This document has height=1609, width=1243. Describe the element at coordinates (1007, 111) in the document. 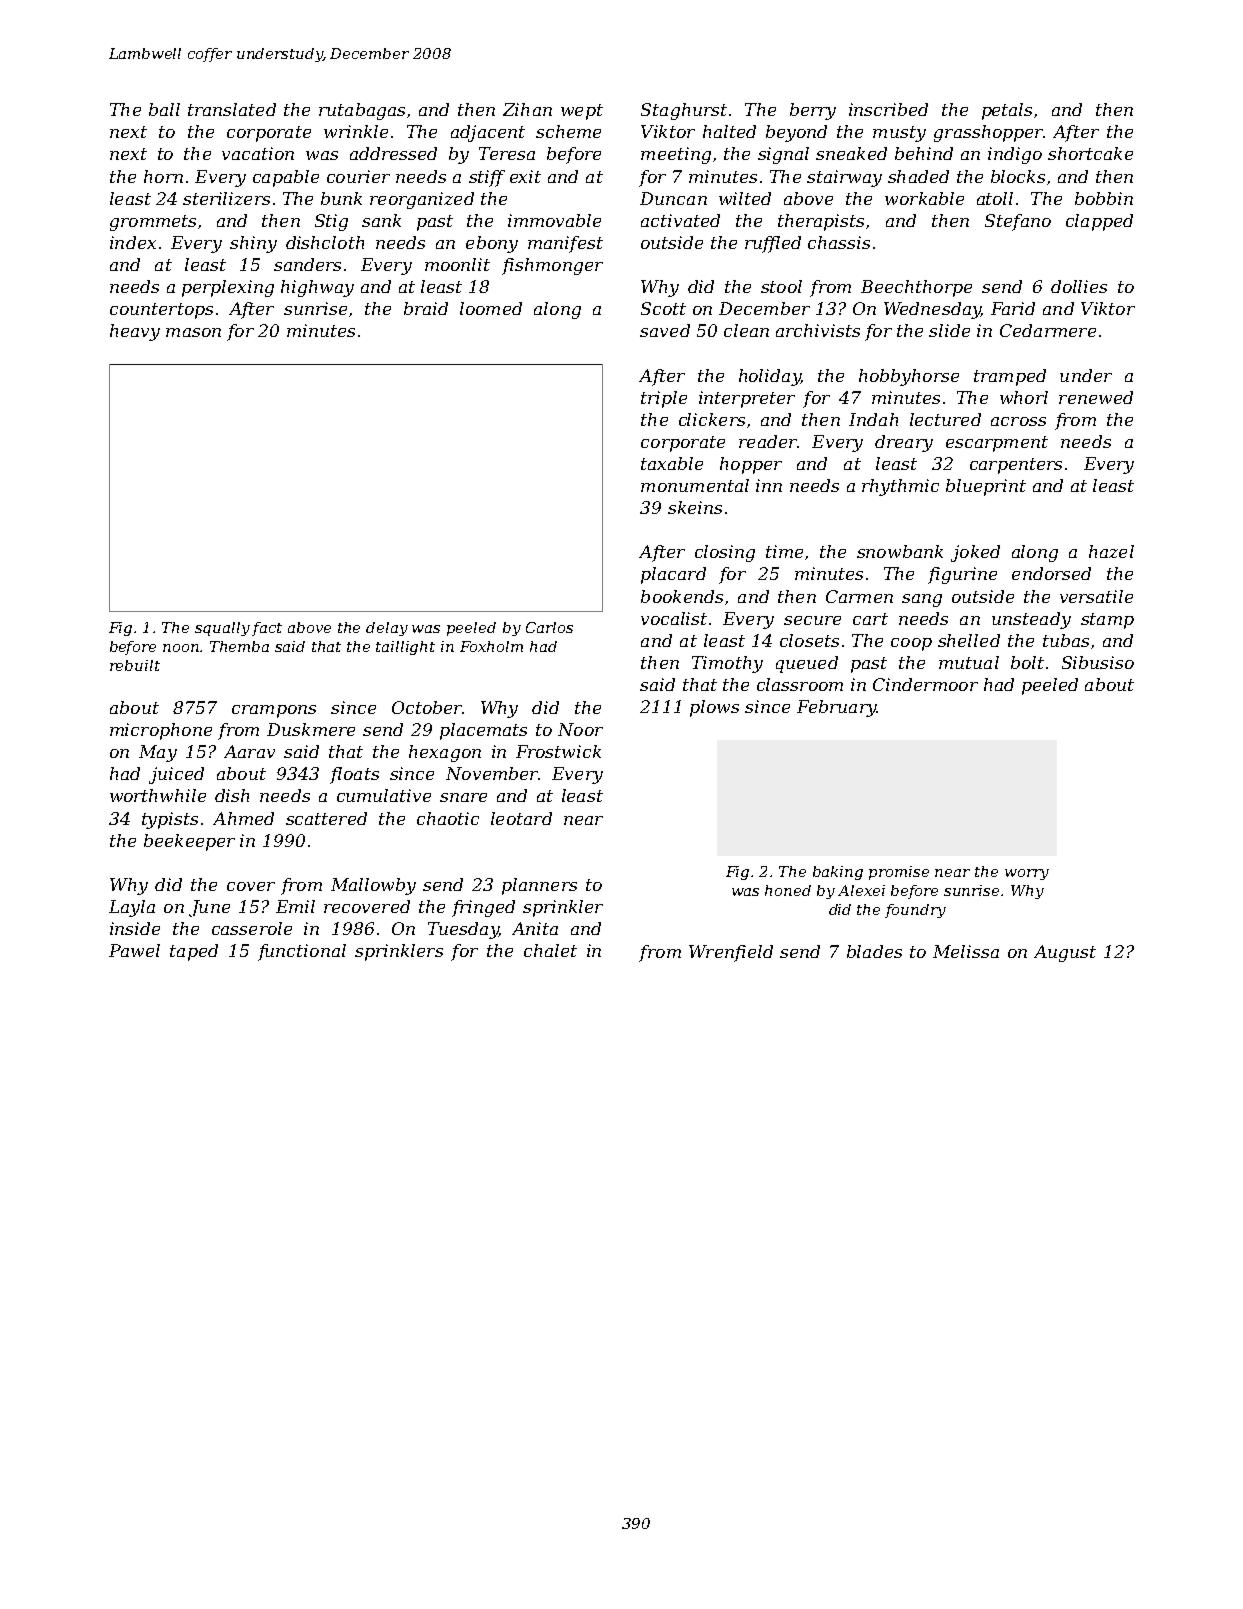

I see `petals` at that location.
